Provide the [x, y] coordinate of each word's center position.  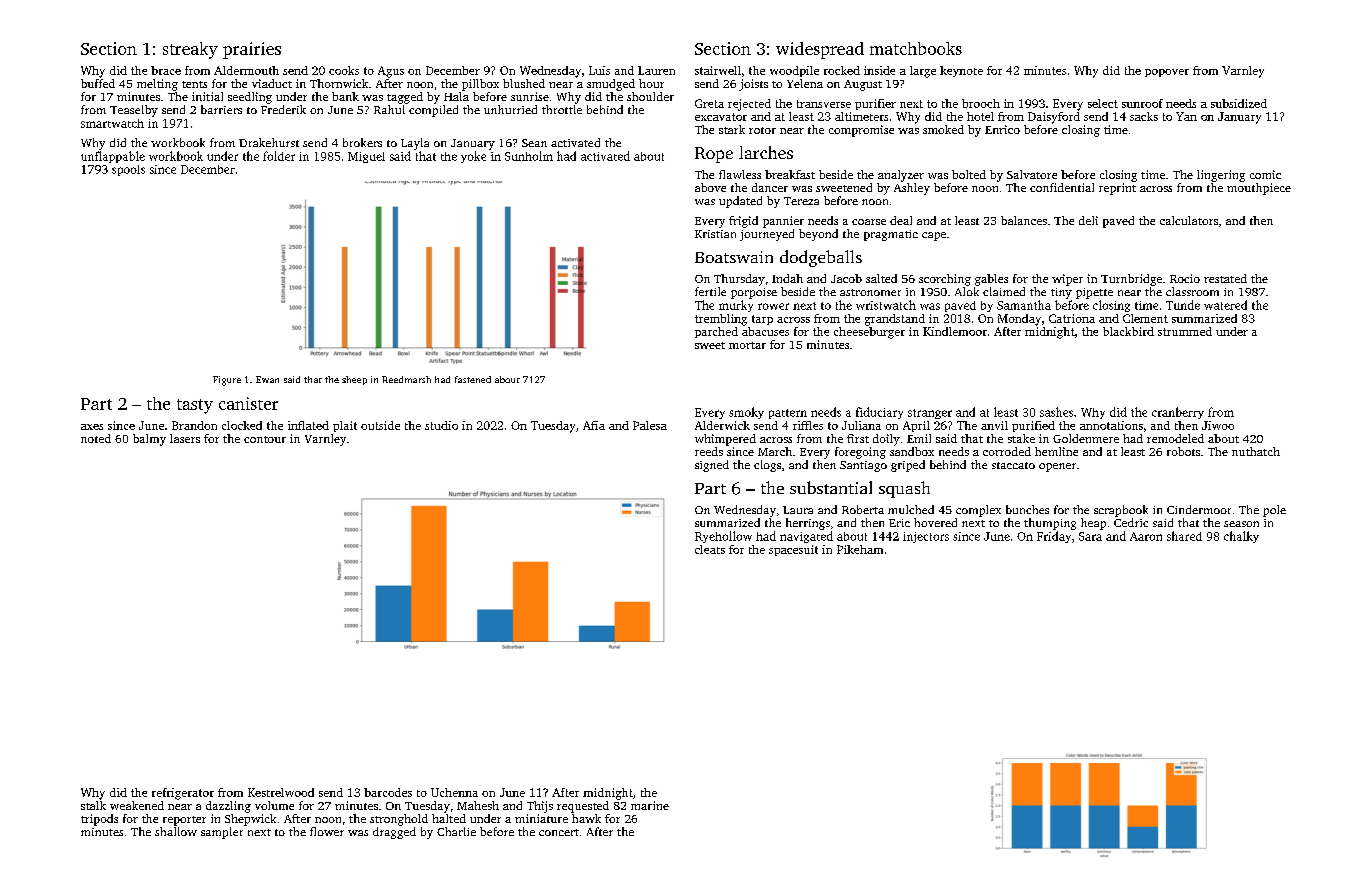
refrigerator [183, 794]
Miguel [366, 157]
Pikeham [860, 549]
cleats [710, 549]
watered [1225, 305]
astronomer [870, 292]
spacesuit [793, 550]
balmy [149, 440]
